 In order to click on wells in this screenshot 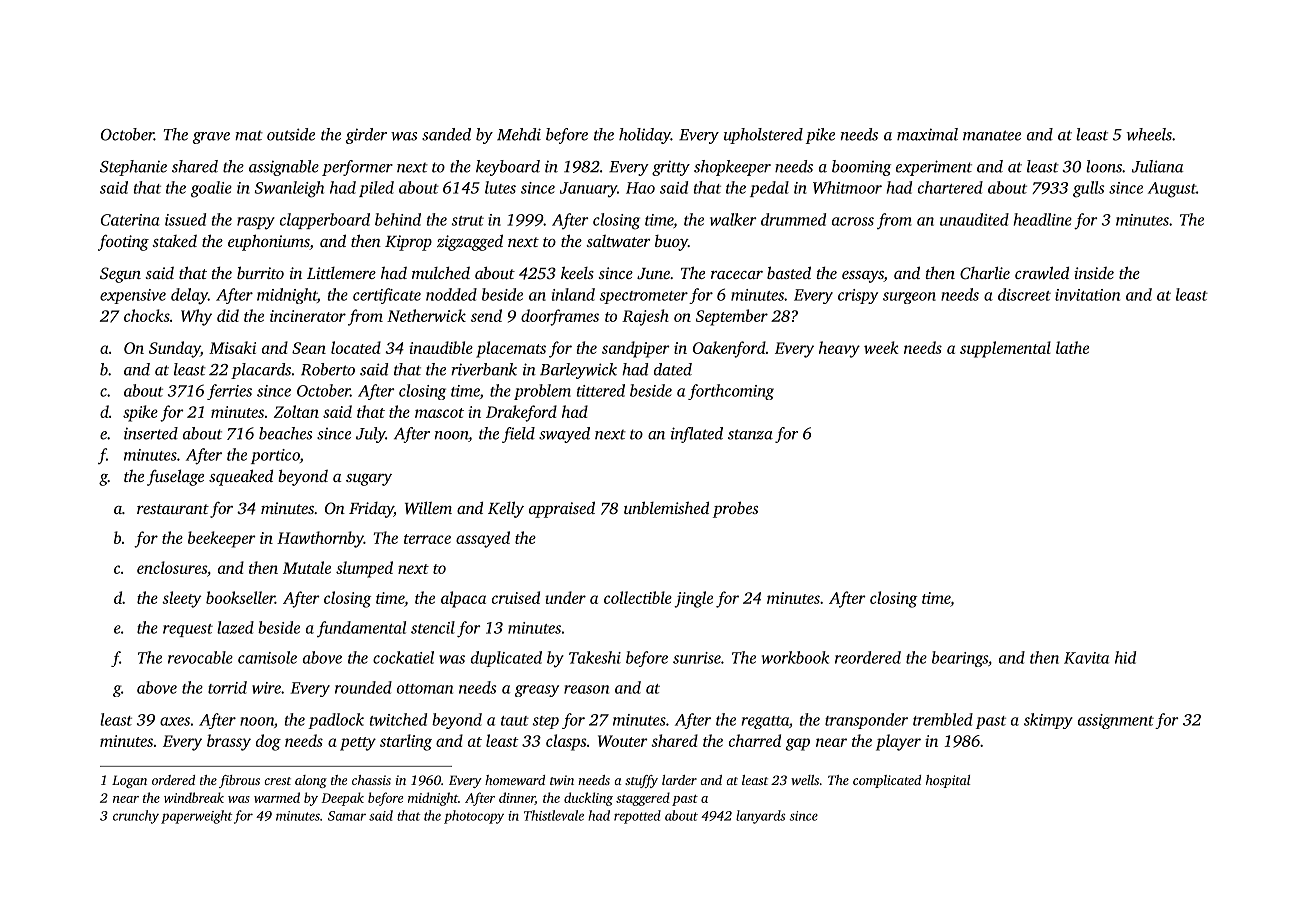, I will do `click(805, 780)`.
